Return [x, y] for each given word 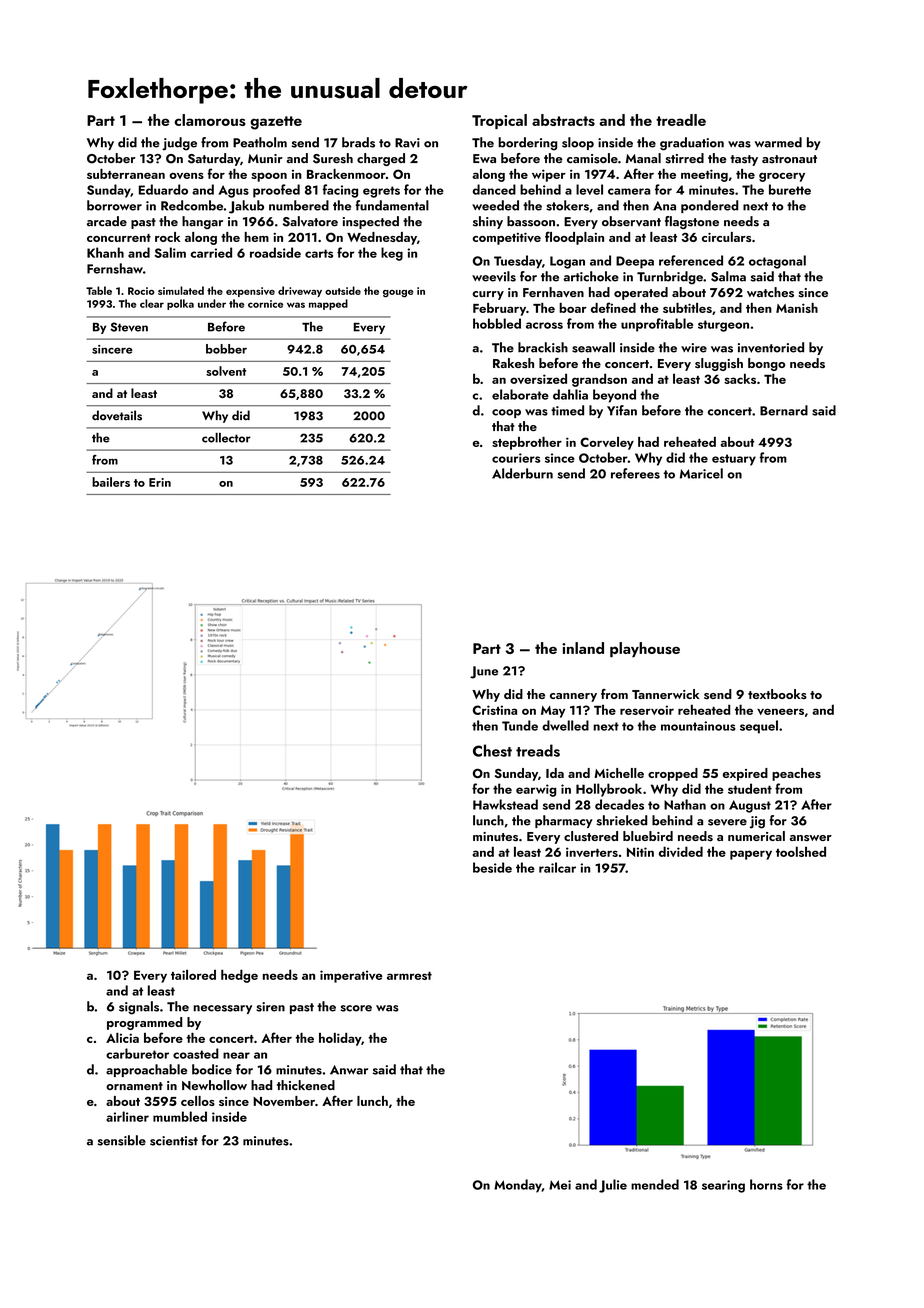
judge [179, 144]
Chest [492, 750]
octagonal [777, 262]
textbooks [777, 694]
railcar [557, 867]
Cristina [495, 710]
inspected [371, 222]
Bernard [784, 410]
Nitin [640, 852]
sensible [122, 1140]
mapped [328, 304]
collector [226, 438]
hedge [239, 976]
